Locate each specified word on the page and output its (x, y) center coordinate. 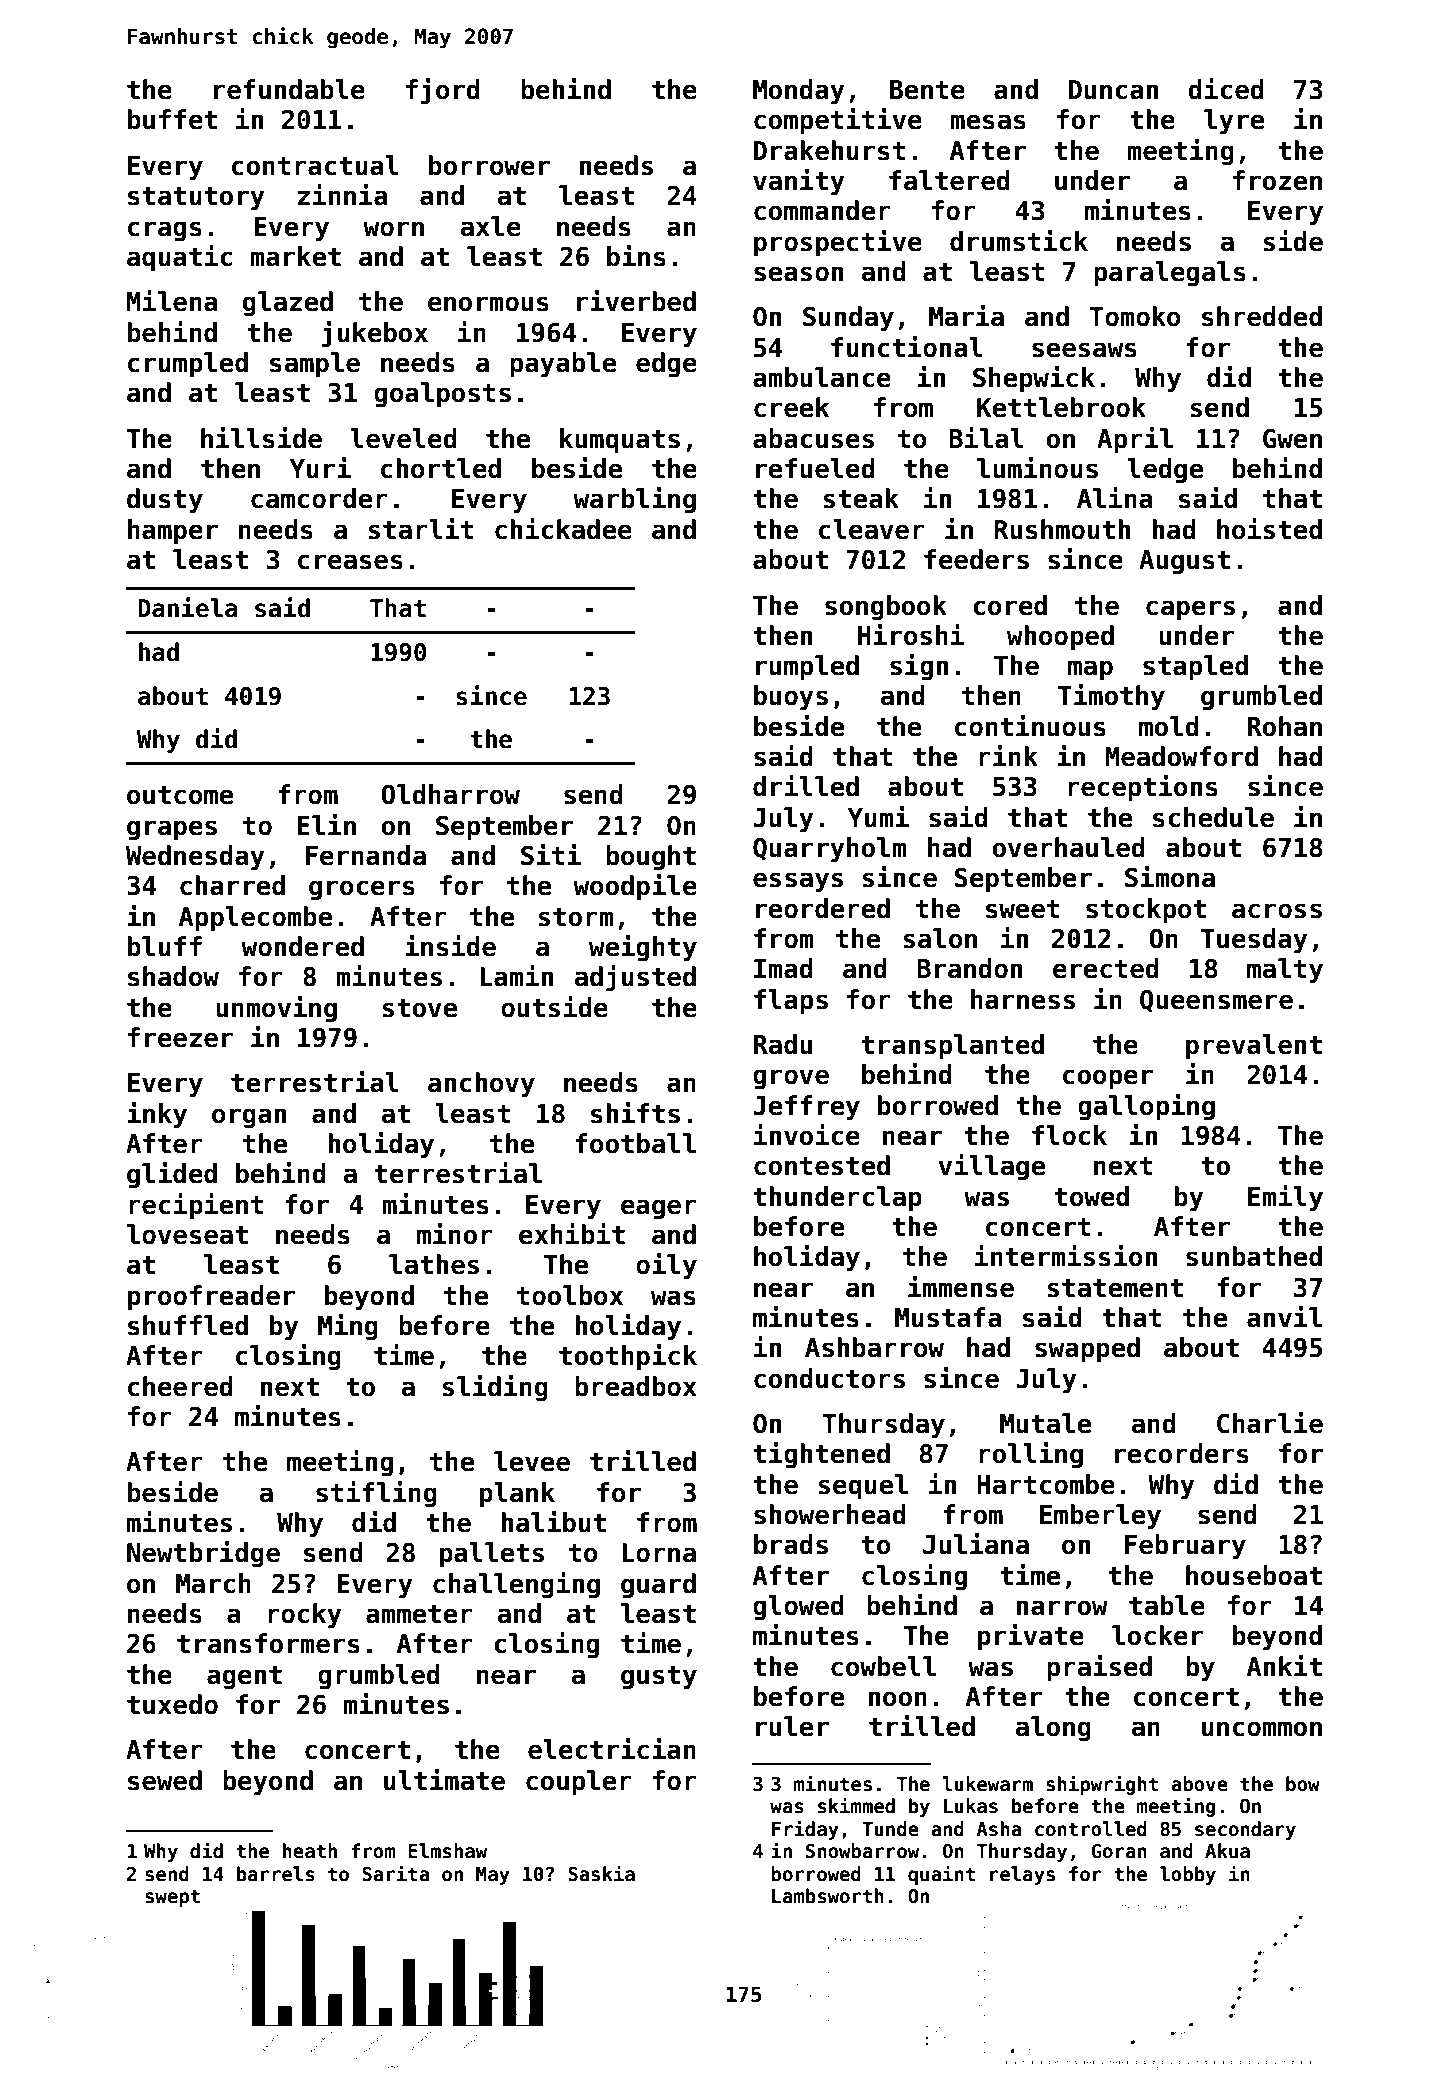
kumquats (620, 441)
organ (249, 1118)
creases (350, 562)
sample (315, 365)
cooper (1108, 1079)
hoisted (1269, 529)
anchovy (481, 1085)
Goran (1119, 1851)
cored (1010, 605)
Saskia (601, 1873)
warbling (634, 500)
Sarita (395, 1873)
